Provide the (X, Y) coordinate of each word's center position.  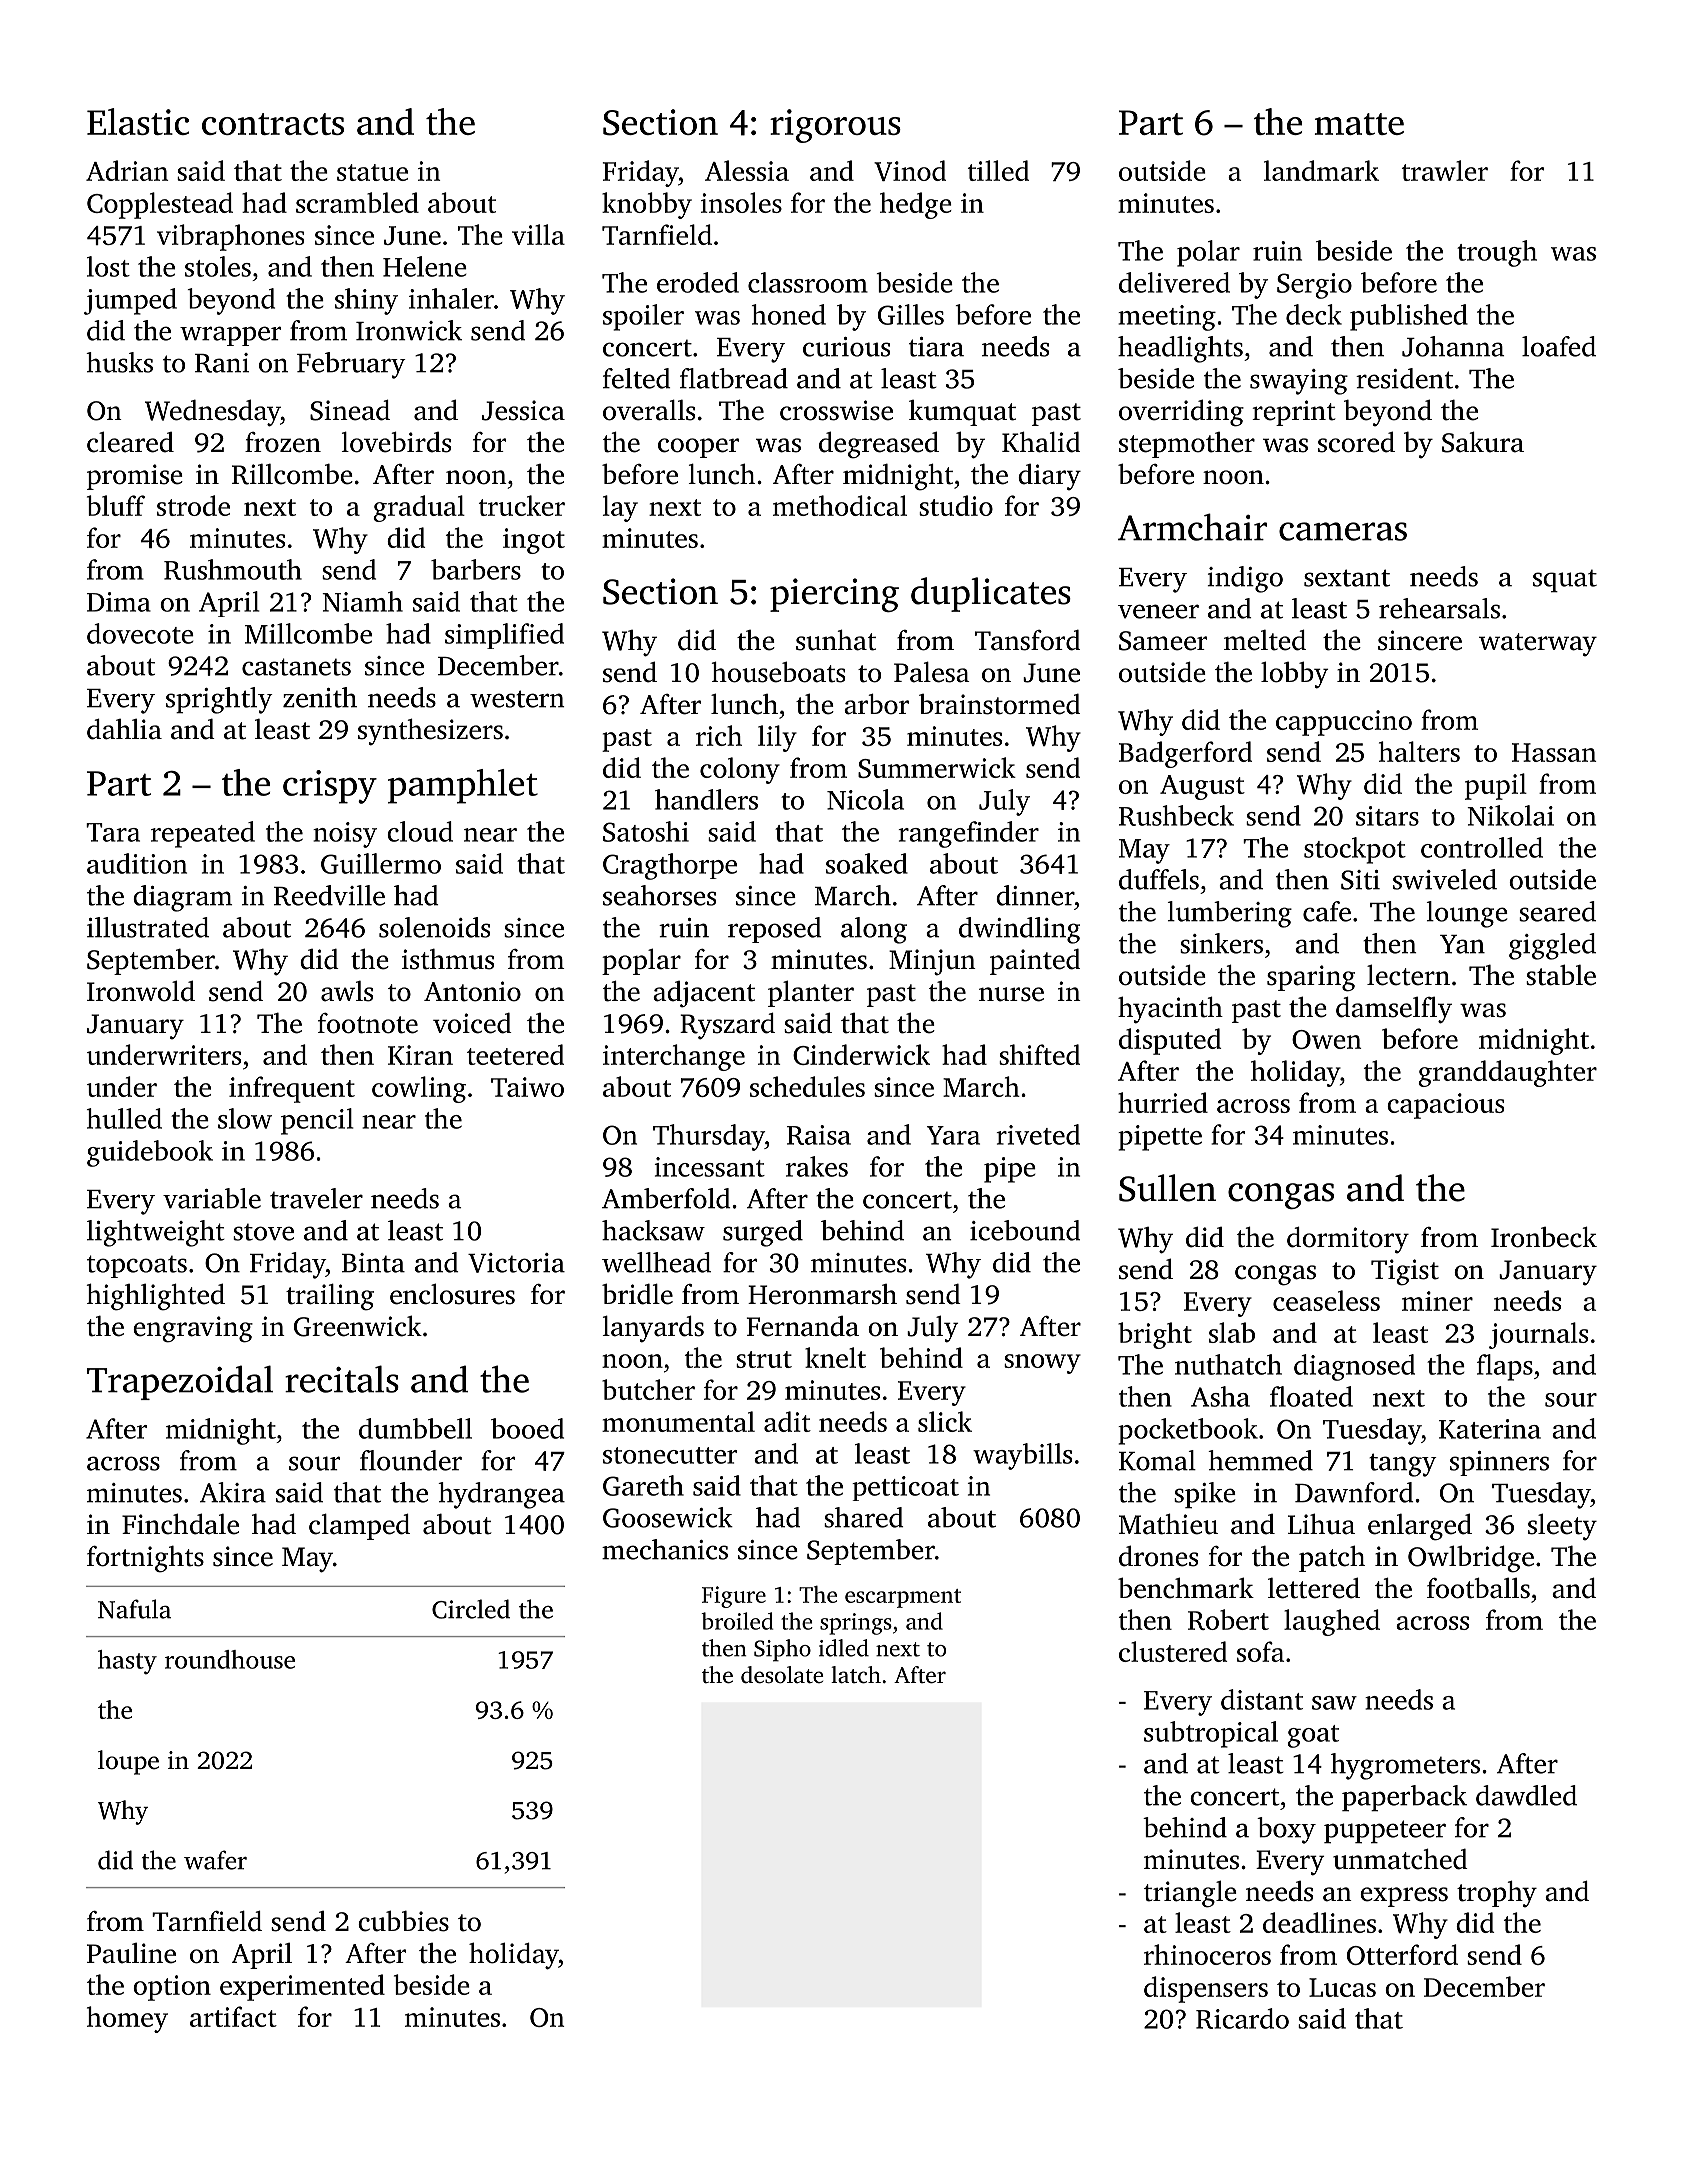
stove (263, 1232)
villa (538, 234)
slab (1232, 1332)
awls (347, 991)
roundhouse (230, 1659)
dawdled (1526, 1795)
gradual (419, 508)
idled (844, 1648)
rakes (817, 1166)
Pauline (131, 1953)
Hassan (1554, 752)
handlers (706, 799)
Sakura (1483, 442)
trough (1497, 253)
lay (620, 508)
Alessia (747, 170)
